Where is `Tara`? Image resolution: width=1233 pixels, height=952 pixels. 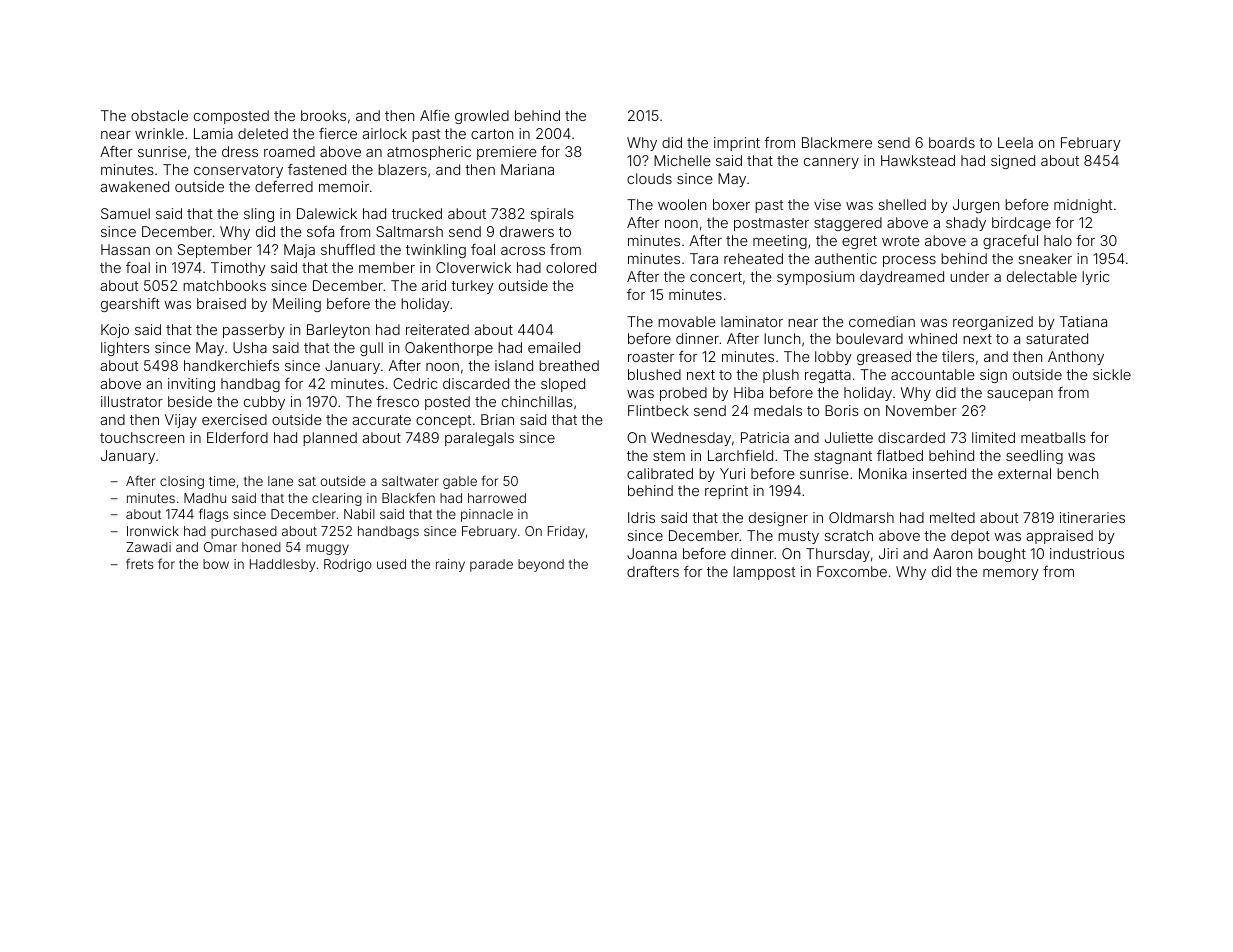 Tara is located at coordinates (704, 258).
